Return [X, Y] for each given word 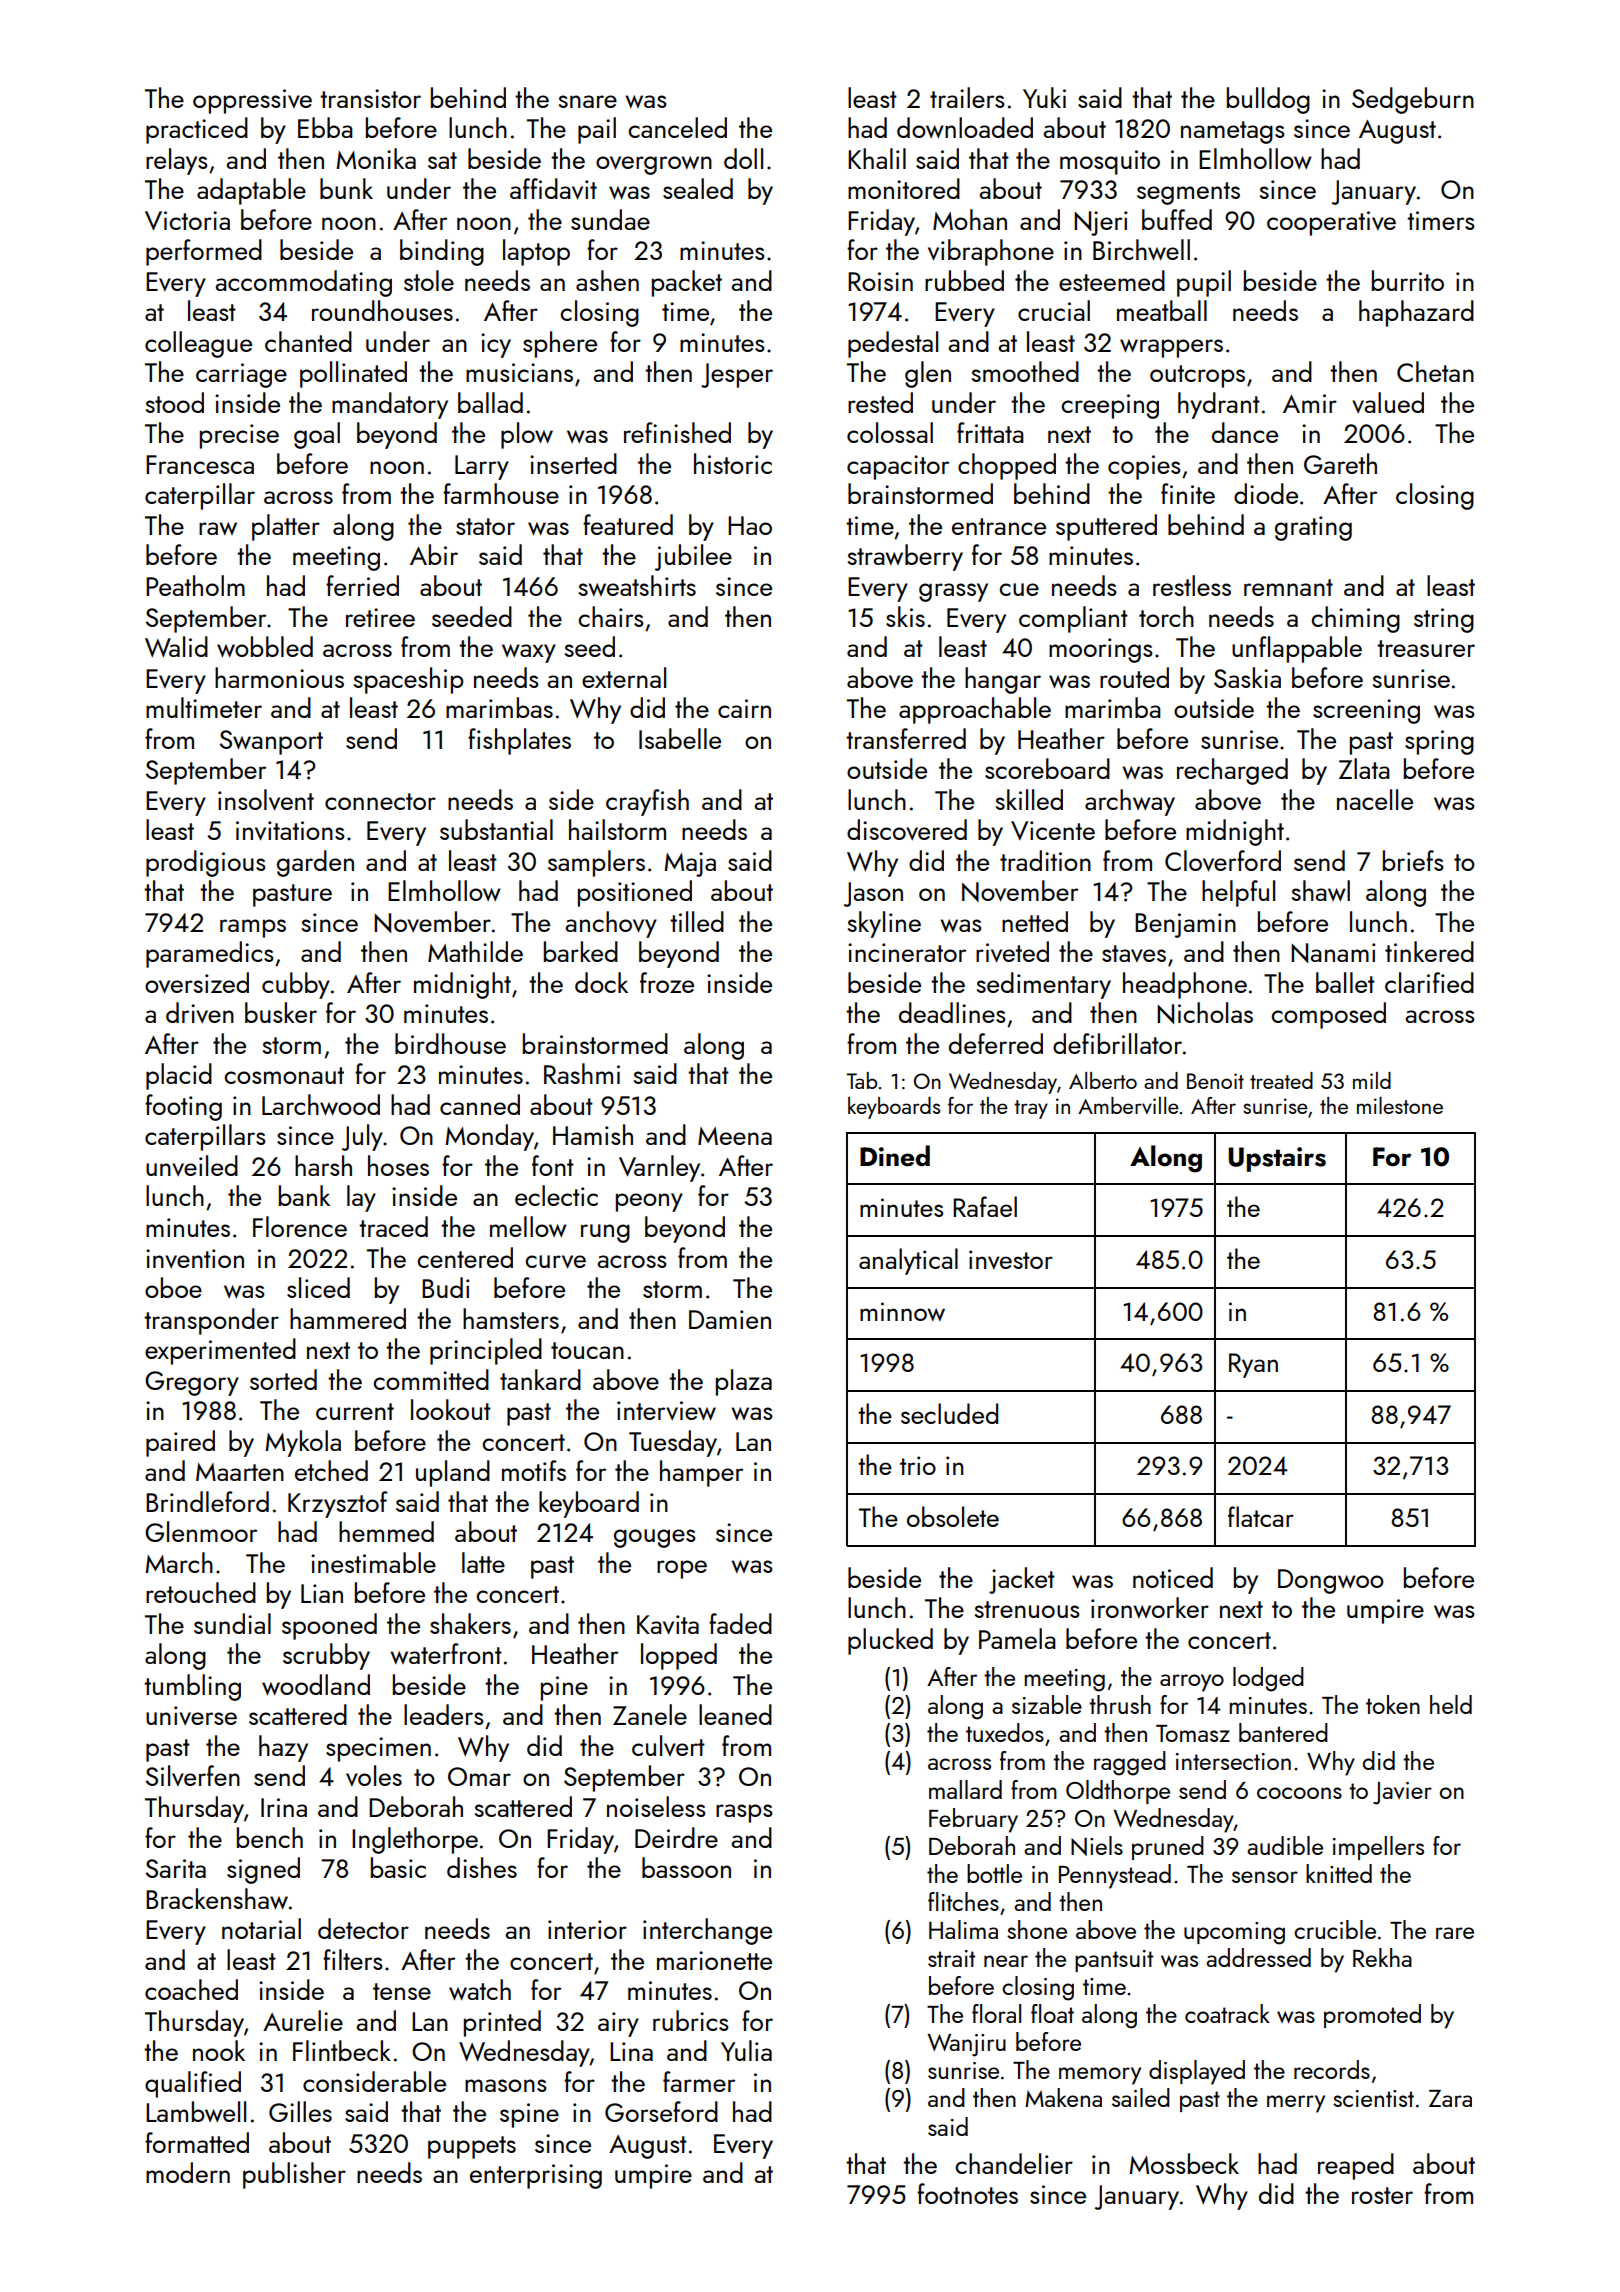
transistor [370, 98]
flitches [963, 1901]
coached [191, 1989]
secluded [949, 1413]
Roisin [880, 281]
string [1444, 620]
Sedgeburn [1413, 100]
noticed [1173, 1577]
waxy [529, 653]
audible [1285, 1845]
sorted [283, 1379]
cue [1019, 589]
